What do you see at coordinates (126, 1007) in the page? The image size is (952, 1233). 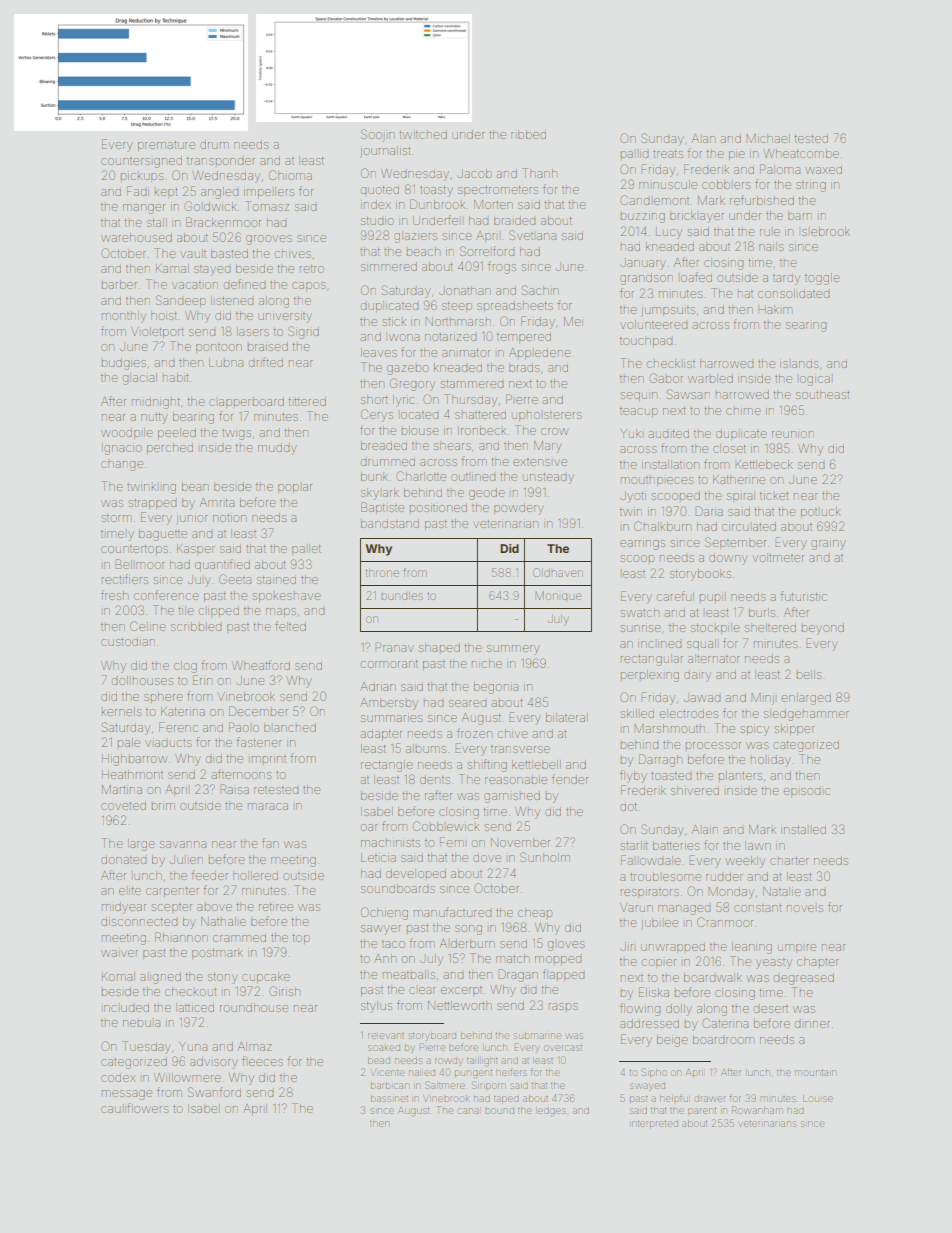 I see `included` at bounding box center [126, 1007].
